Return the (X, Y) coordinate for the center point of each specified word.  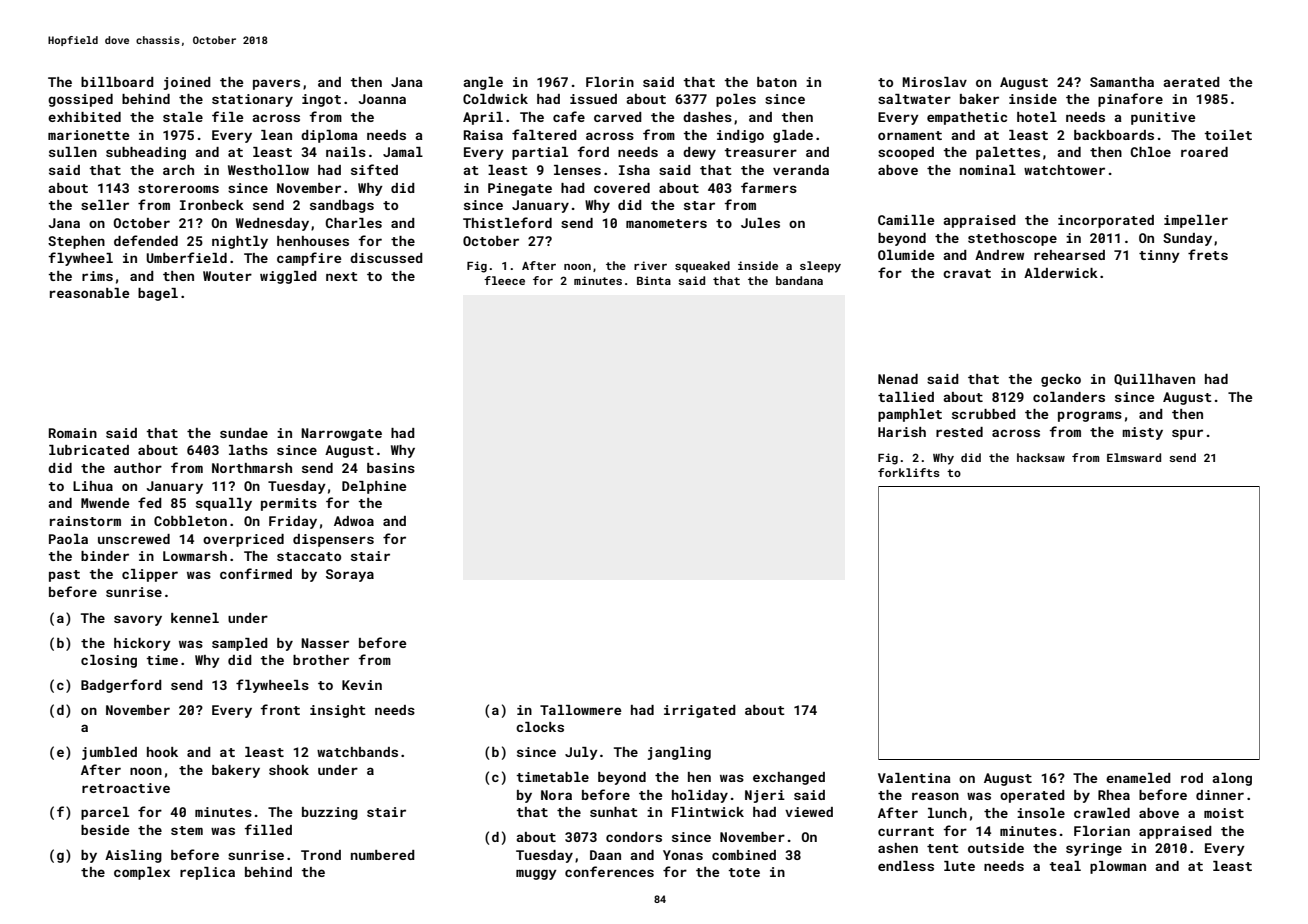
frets (1208, 254)
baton (777, 82)
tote (744, 872)
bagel (158, 294)
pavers (276, 84)
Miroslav (934, 82)
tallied (906, 397)
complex (142, 873)
